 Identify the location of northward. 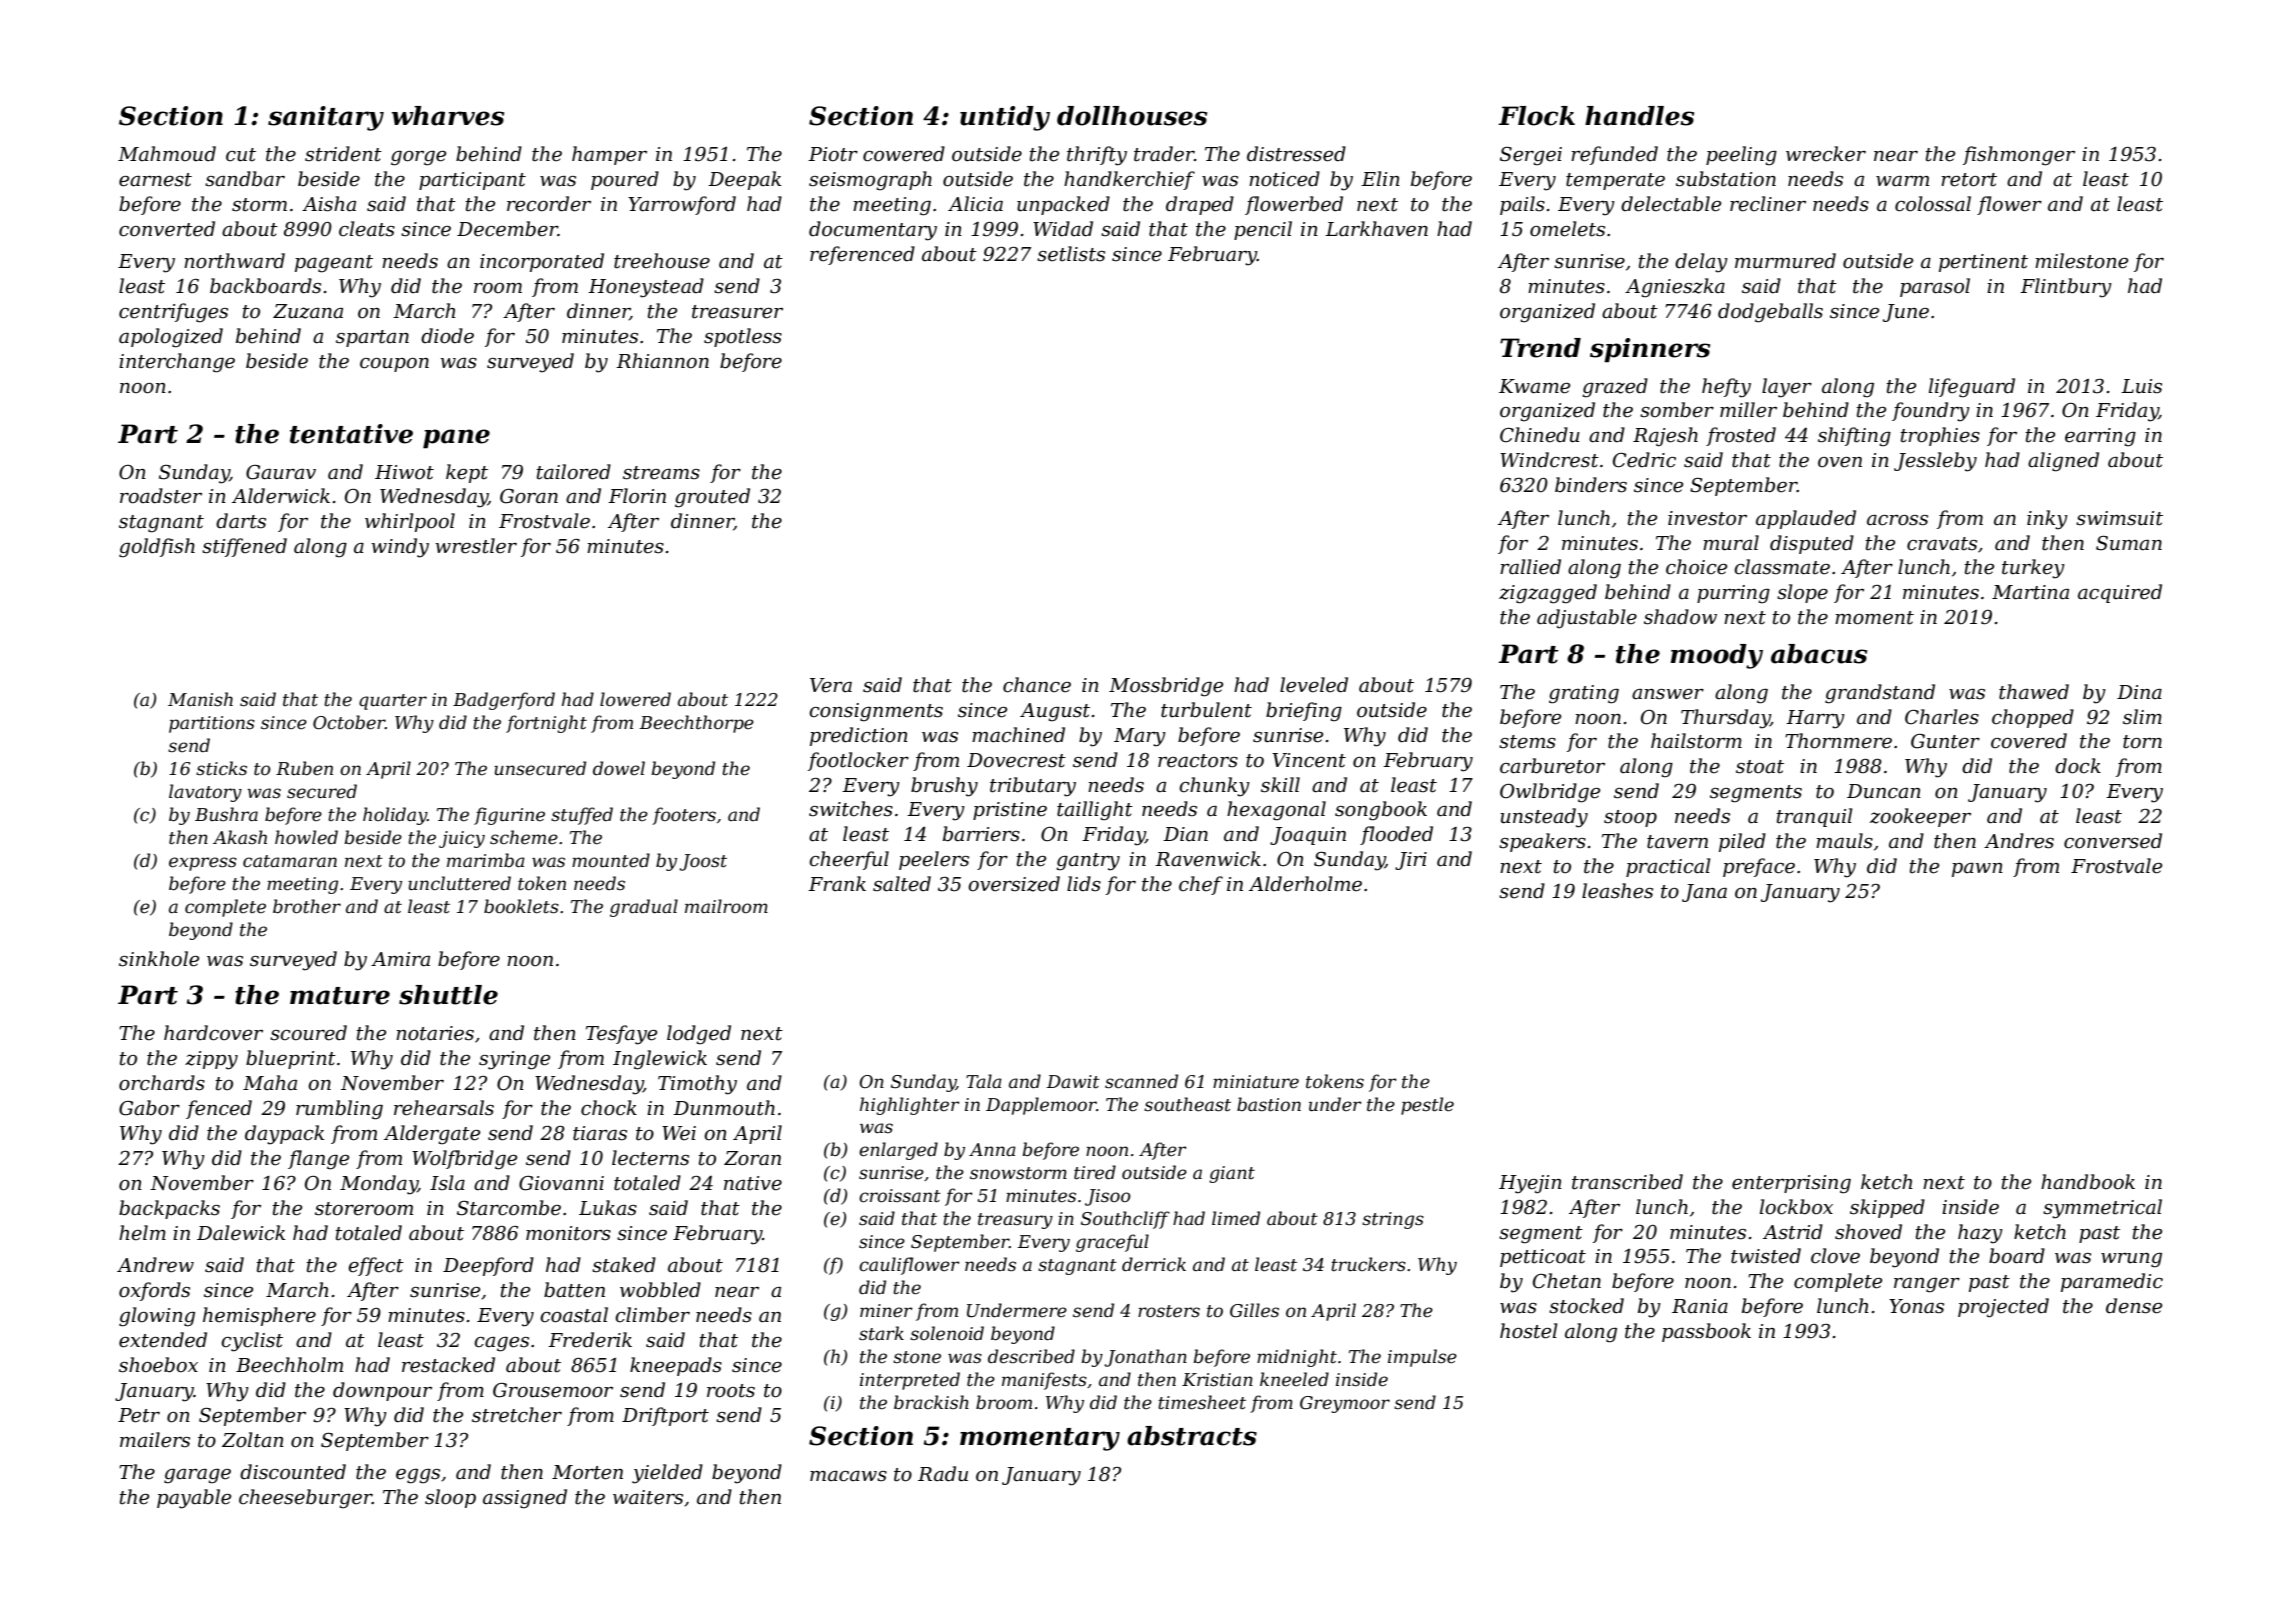
(234, 261).
